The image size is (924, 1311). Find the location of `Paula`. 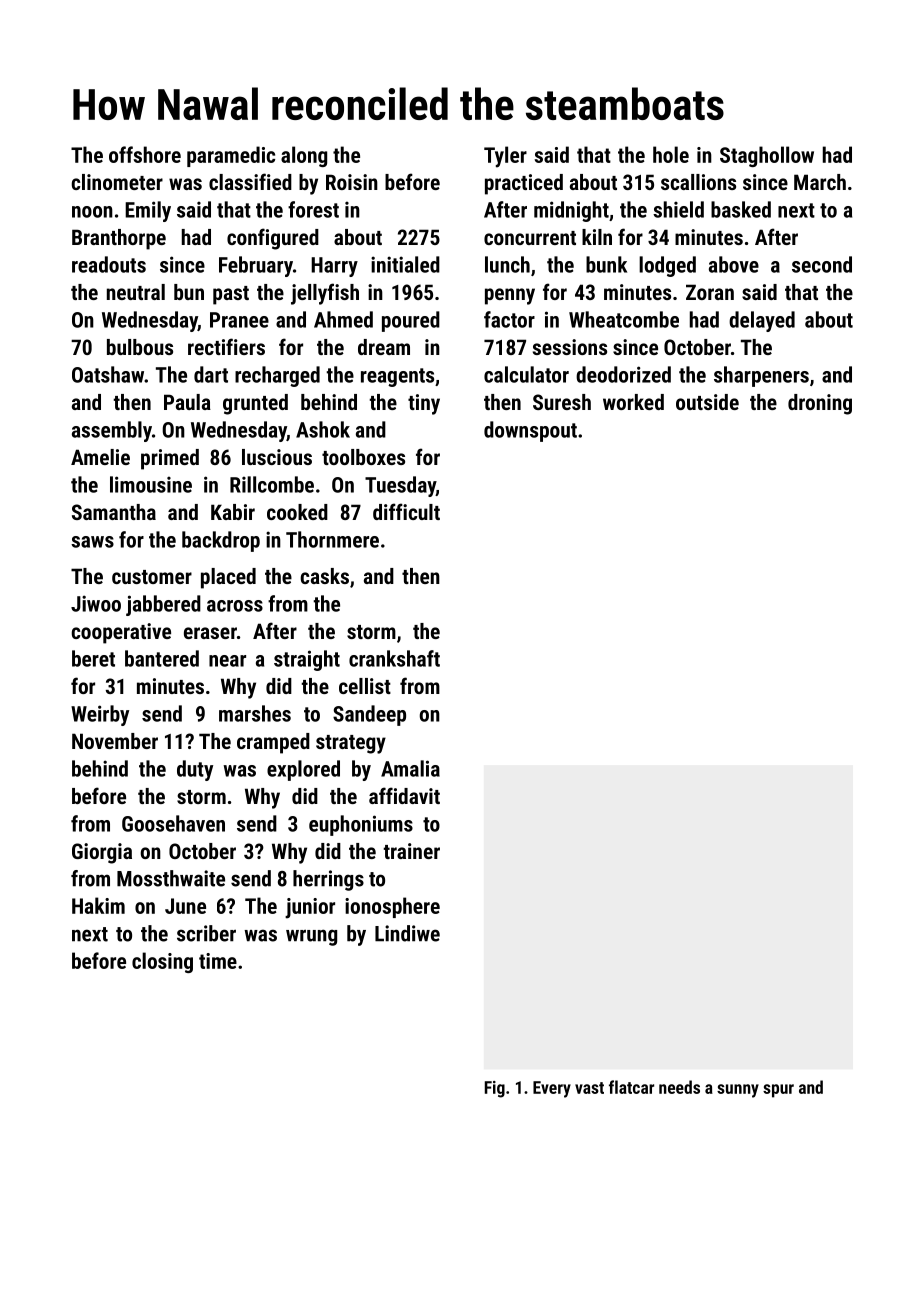

Paula is located at coordinates (187, 402).
